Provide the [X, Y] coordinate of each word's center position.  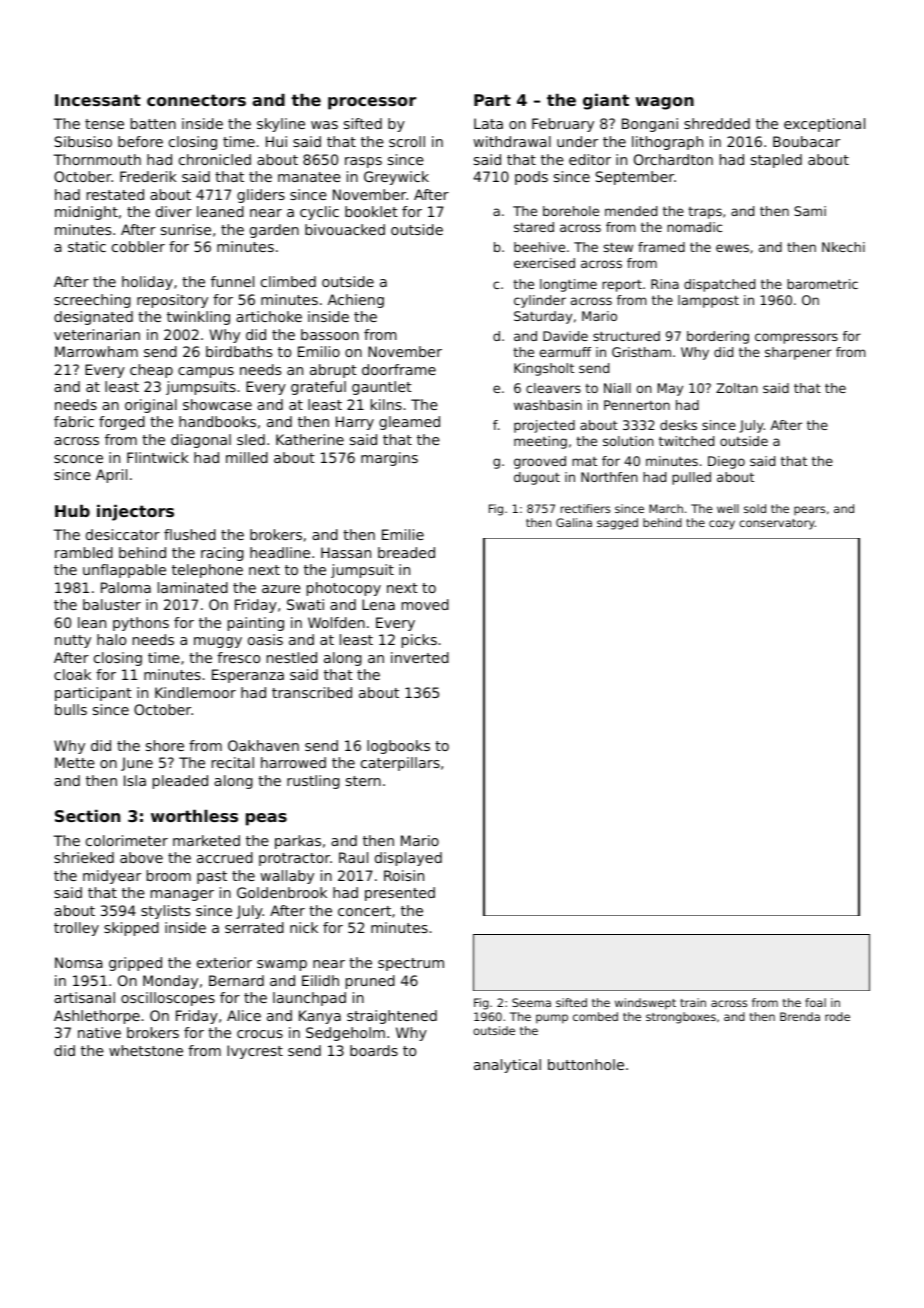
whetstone [146, 1050]
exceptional [824, 125]
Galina [574, 522]
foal [815, 1002]
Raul [353, 857]
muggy [218, 642]
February [563, 125]
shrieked [84, 857]
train [693, 1002]
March [666, 508]
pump [552, 1019]
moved [425, 604]
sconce [78, 459]
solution [628, 441]
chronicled [215, 159]
